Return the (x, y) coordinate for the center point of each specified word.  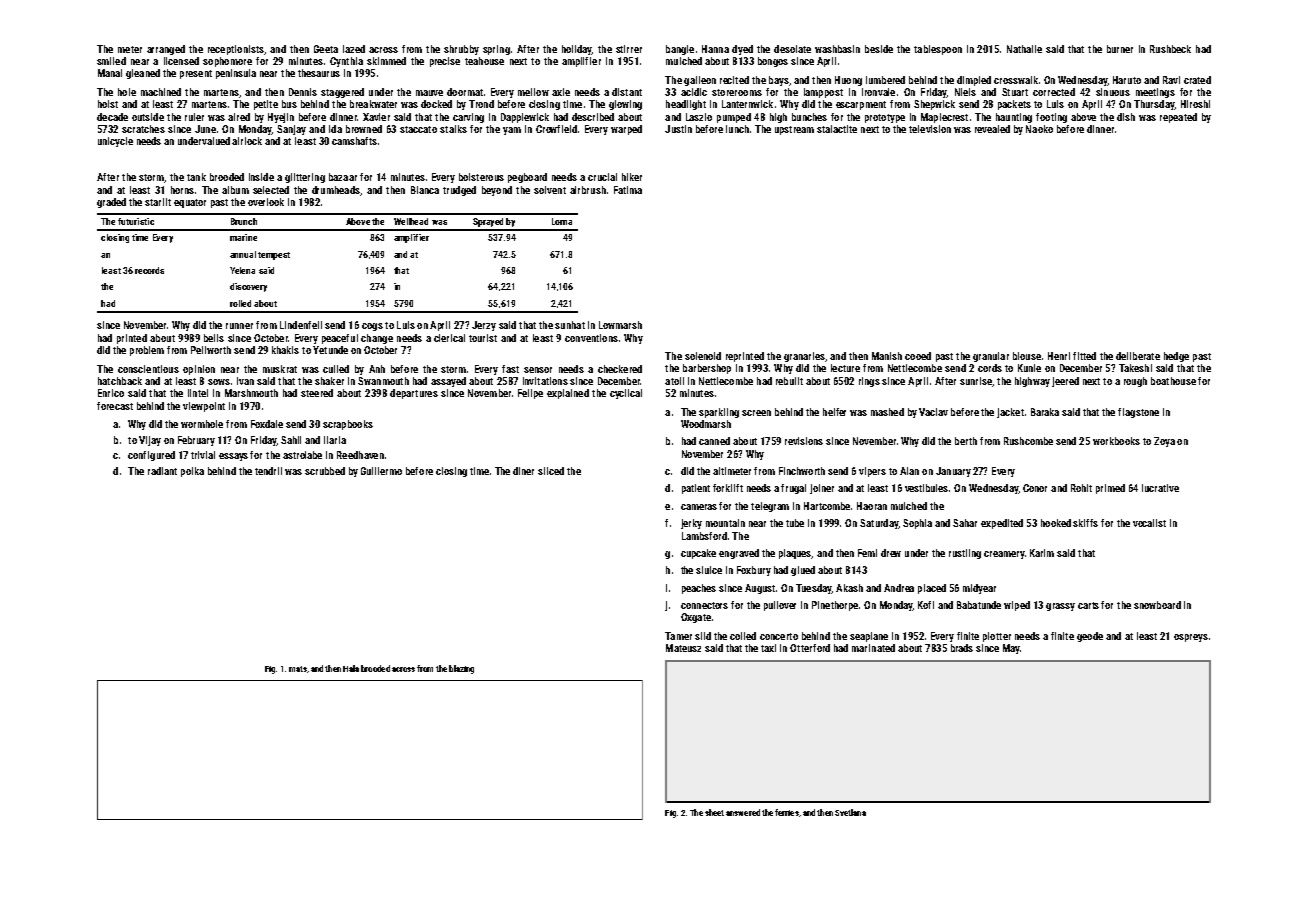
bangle (680, 50)
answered (743, 812)
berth (966, 441)
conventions (591, 338)
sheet (714, 812)
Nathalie (1024, 49)
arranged (166, 50)
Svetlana (850, 812)
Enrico (111, 393)
